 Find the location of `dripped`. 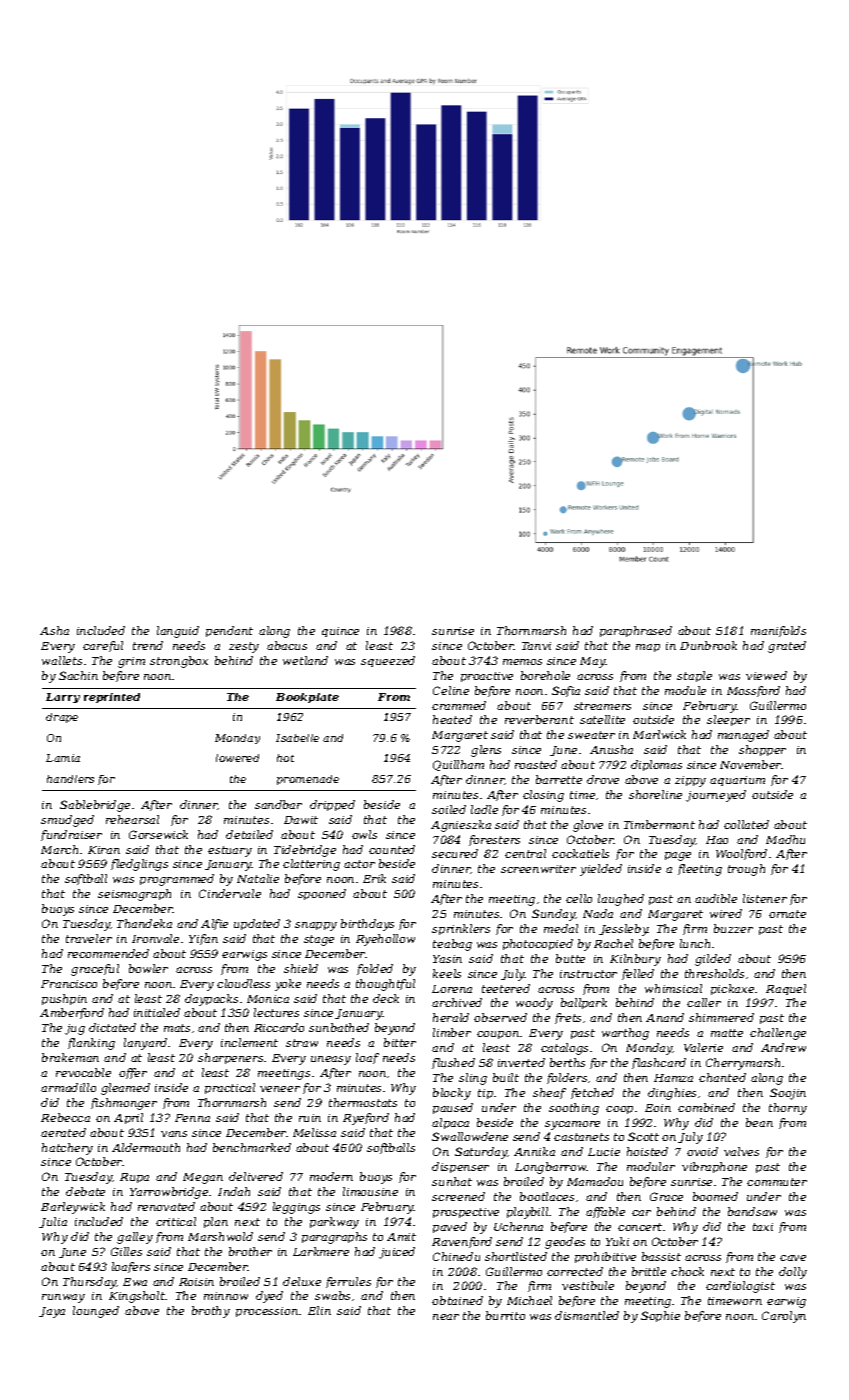

dripped is located at coordinates (332, 805).
